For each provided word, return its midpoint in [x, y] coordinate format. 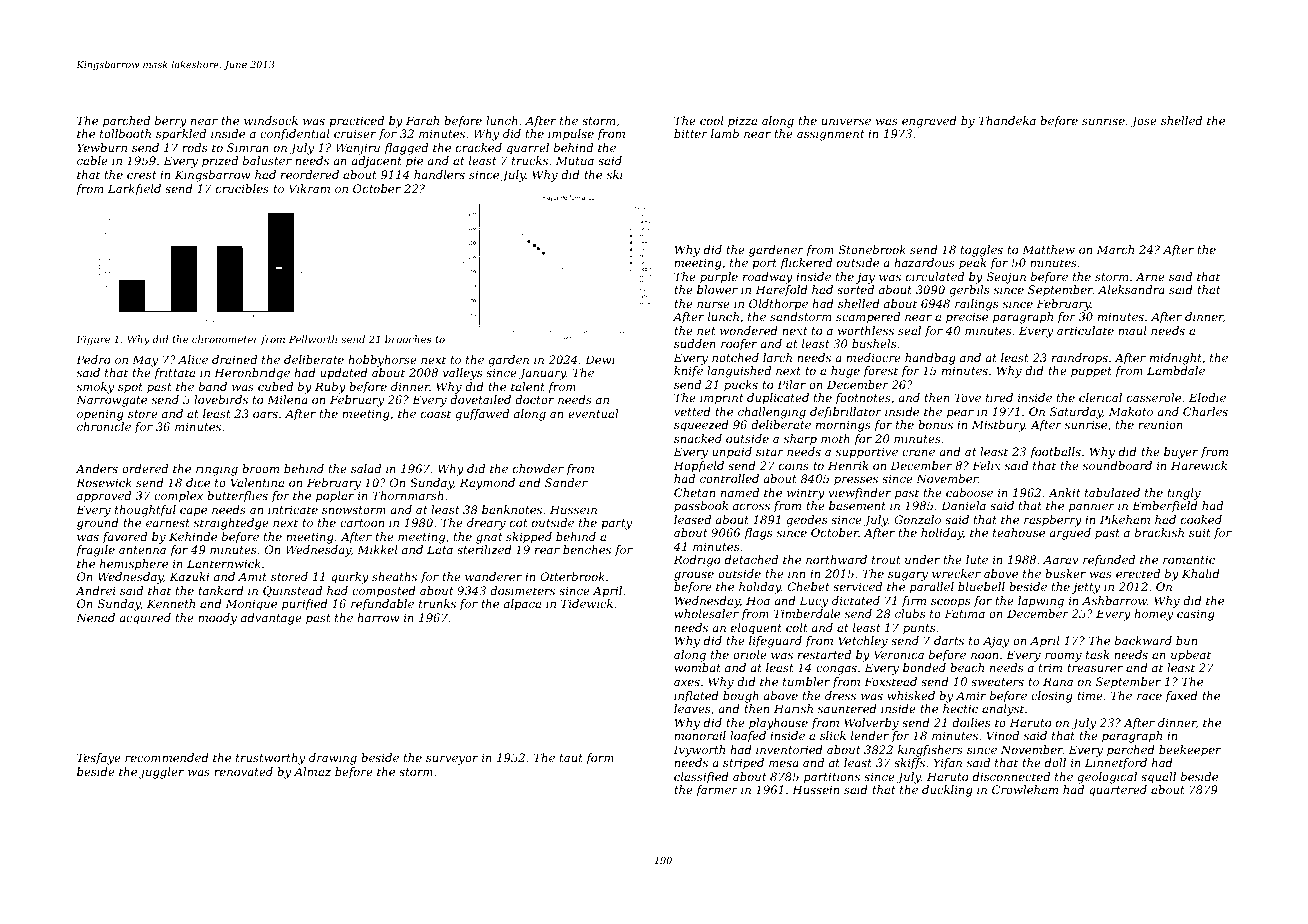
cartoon [362, 523]
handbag [930, 359]
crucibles [242, 188]
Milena [287, 399]
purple [719, 278]
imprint [721, 399]
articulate [1085, 330]
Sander [566, 482]
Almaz [312, 771]
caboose [969, 492]
